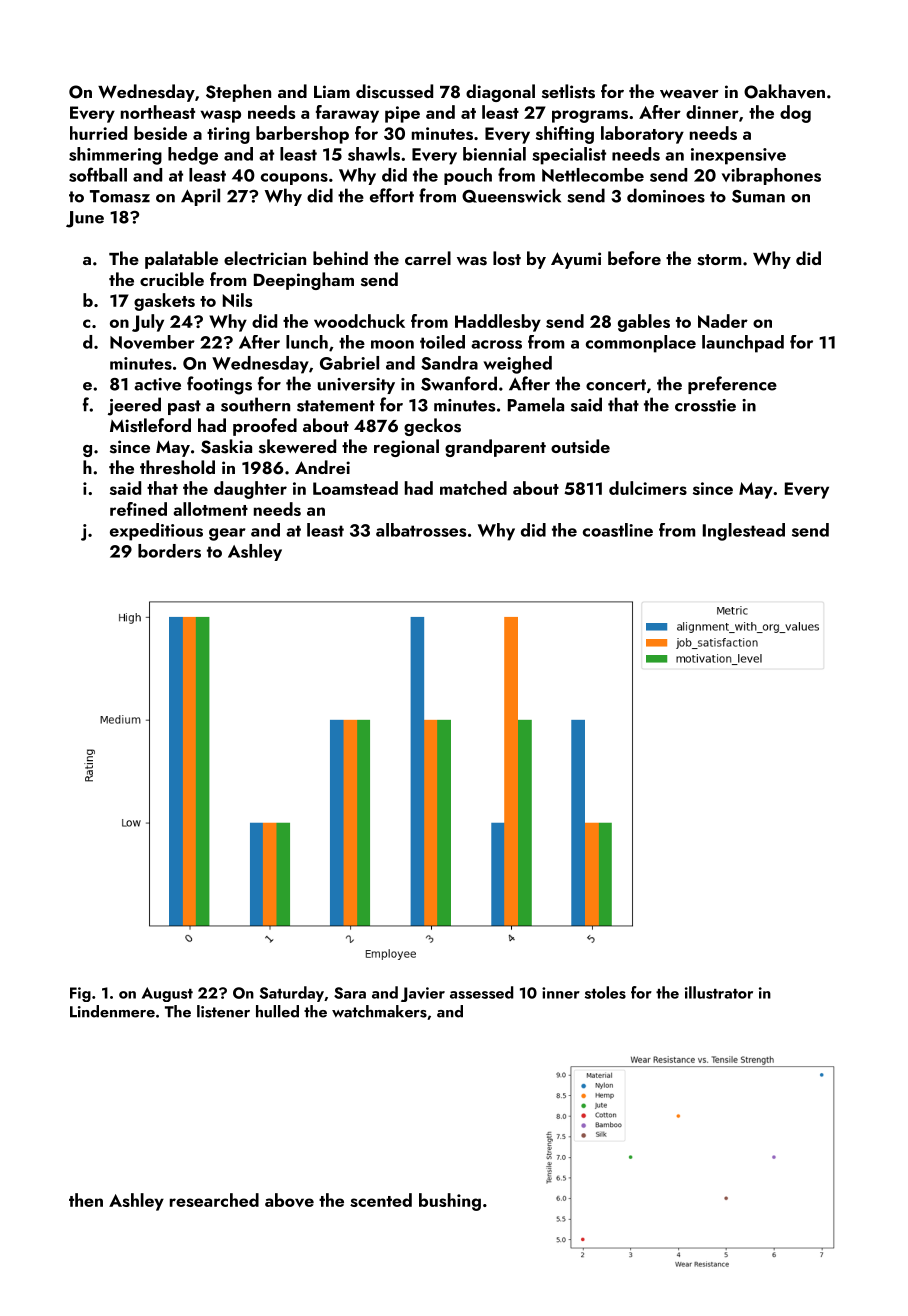 This page has width=908, height=1316. I want to click on researched, so click(214, 1200).
